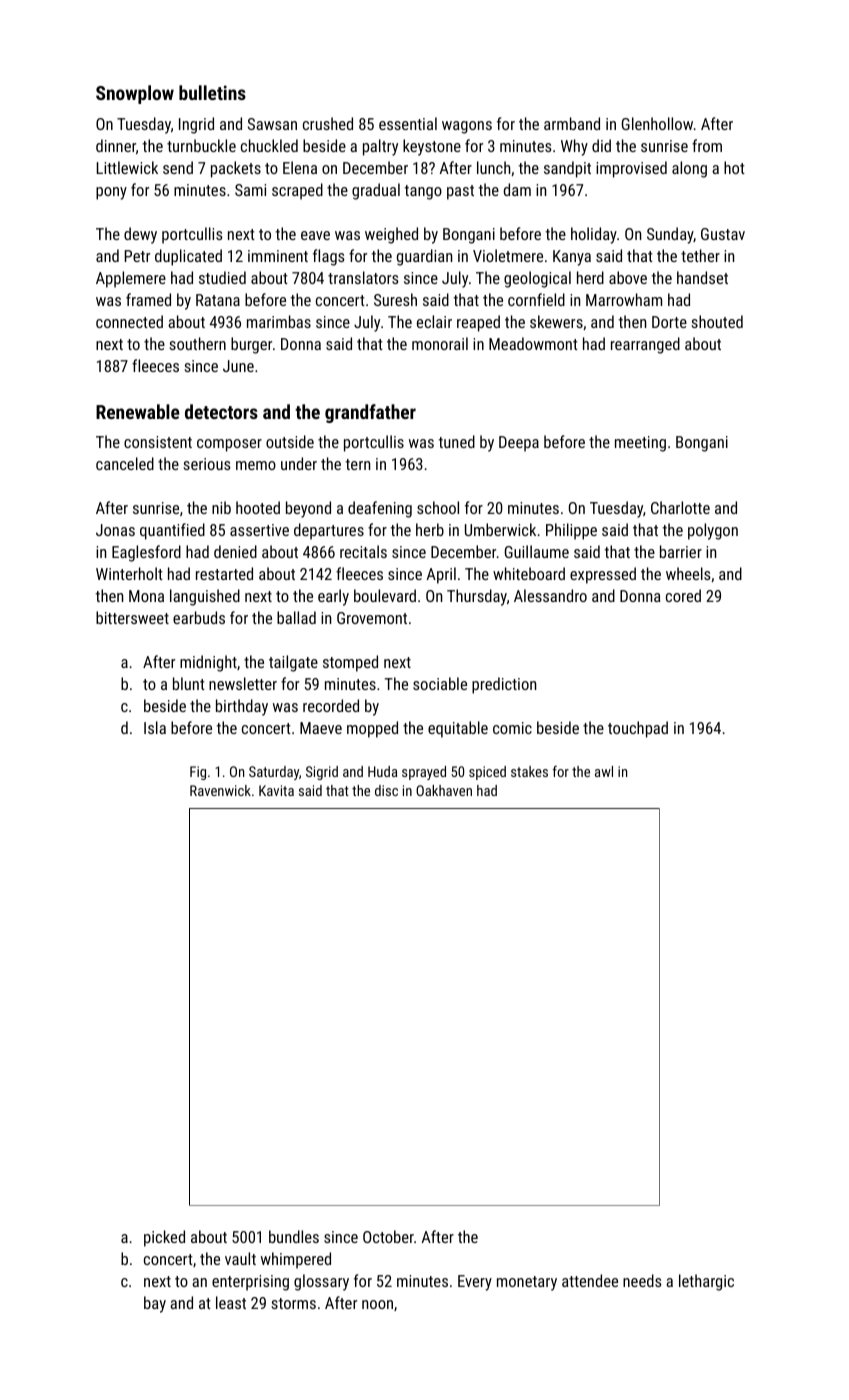  What do you see at coordinates (717, 321) in the document?
I see `shouted` at bounding box center [717, 321].
